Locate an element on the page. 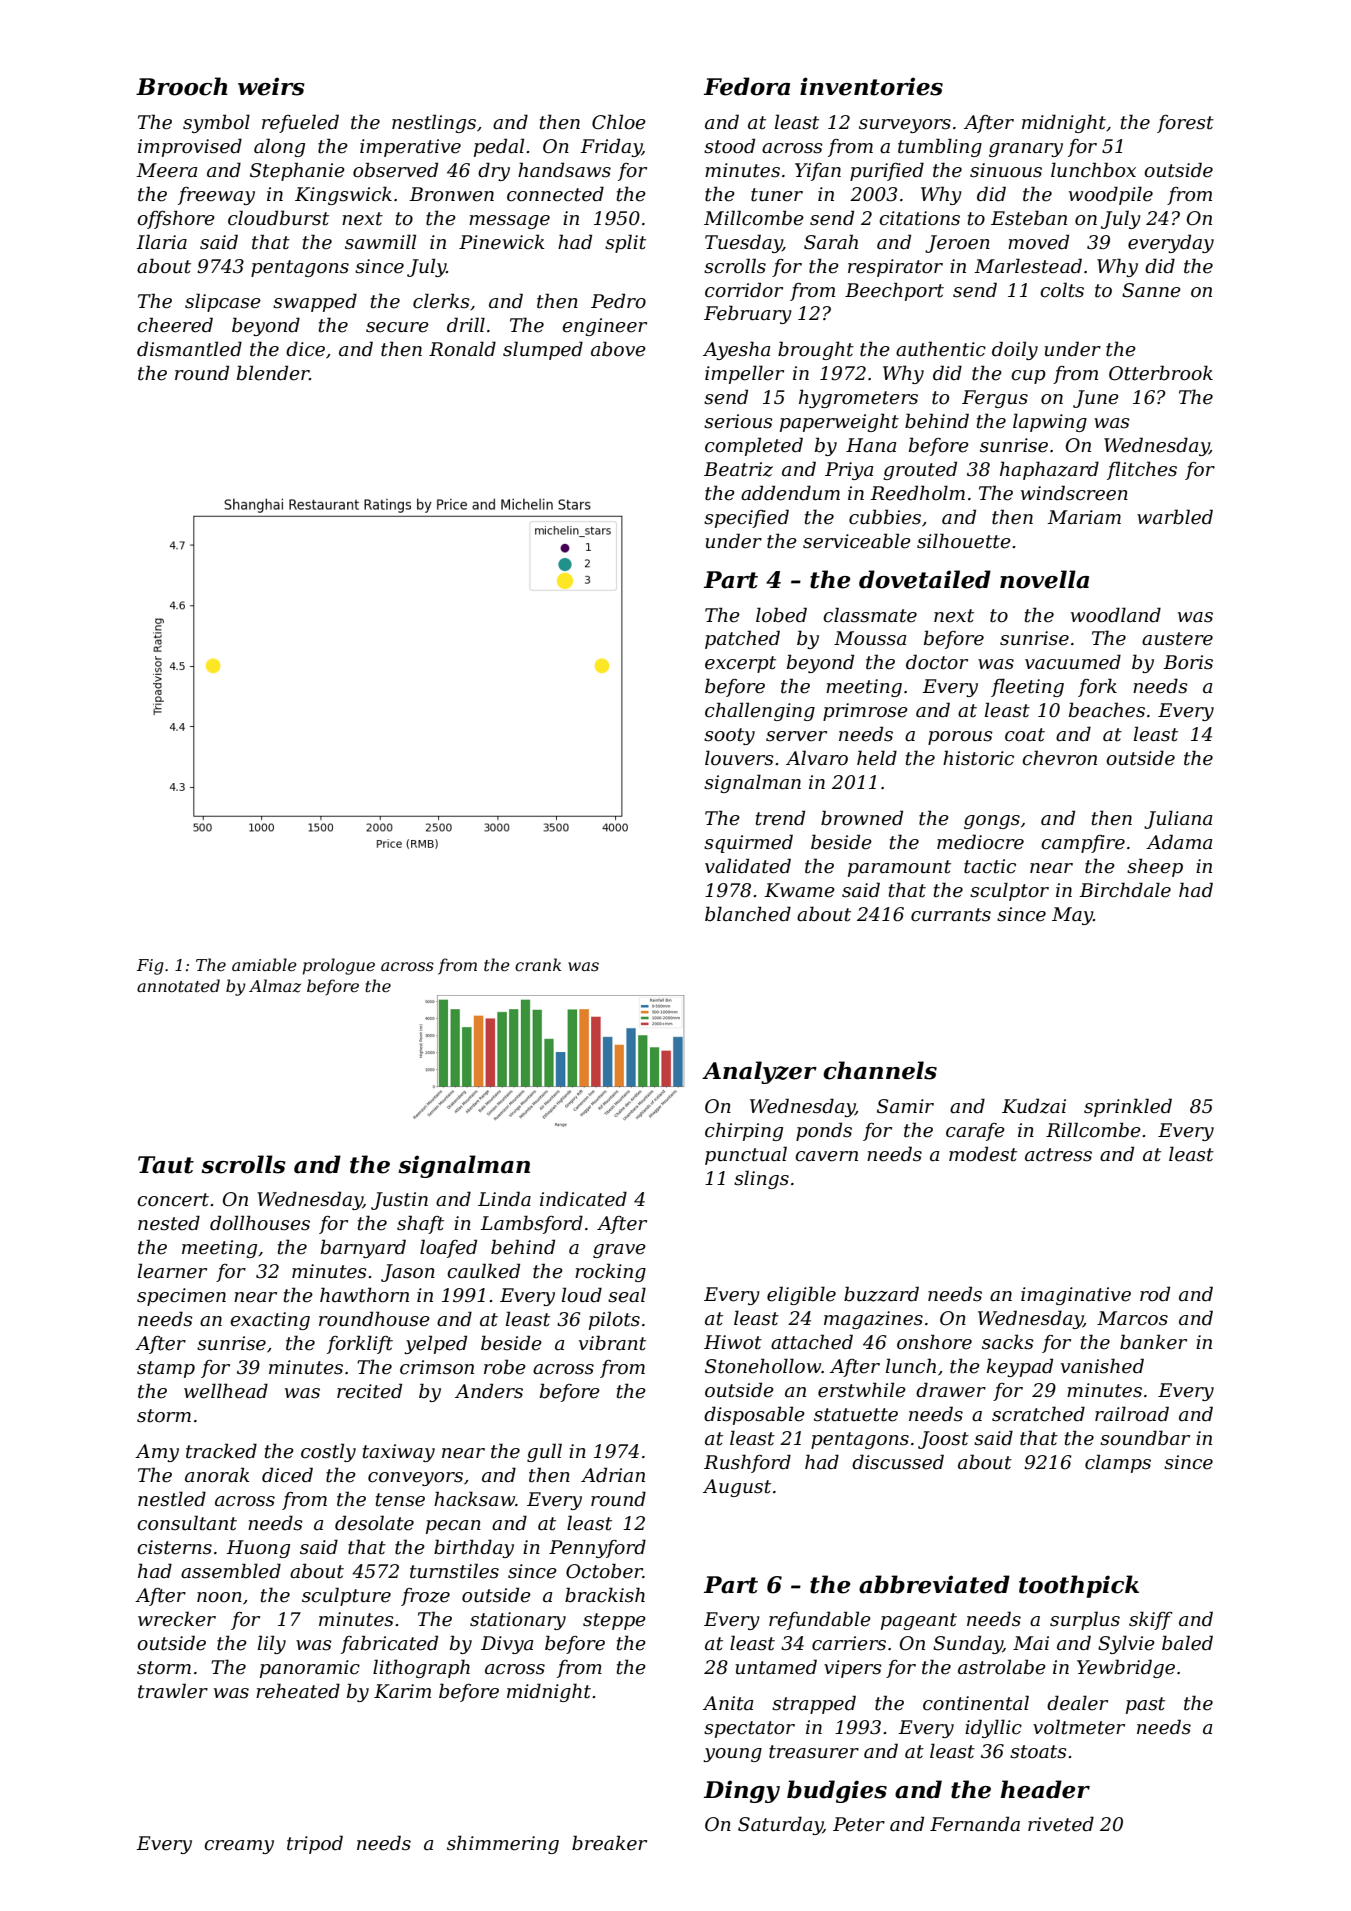 This image has width=1351, height=1911. crank is located at coordinates (538, 964).
